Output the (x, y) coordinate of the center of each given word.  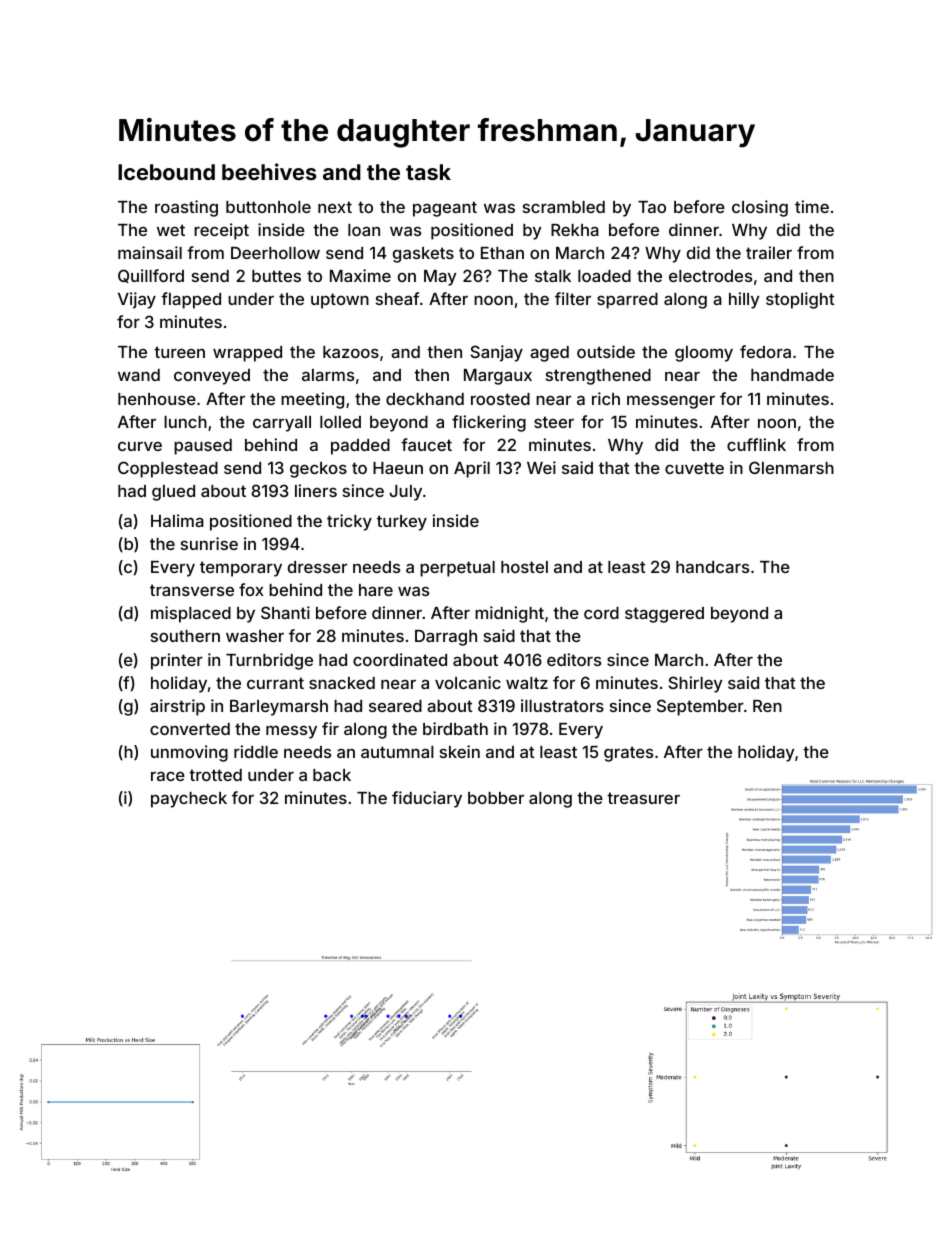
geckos (318, 470)
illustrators (562, 705)
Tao (652, 207)
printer (177, 661)
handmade (792, 375)
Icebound (166, 172)
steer (554, 422)
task (428, 172)
